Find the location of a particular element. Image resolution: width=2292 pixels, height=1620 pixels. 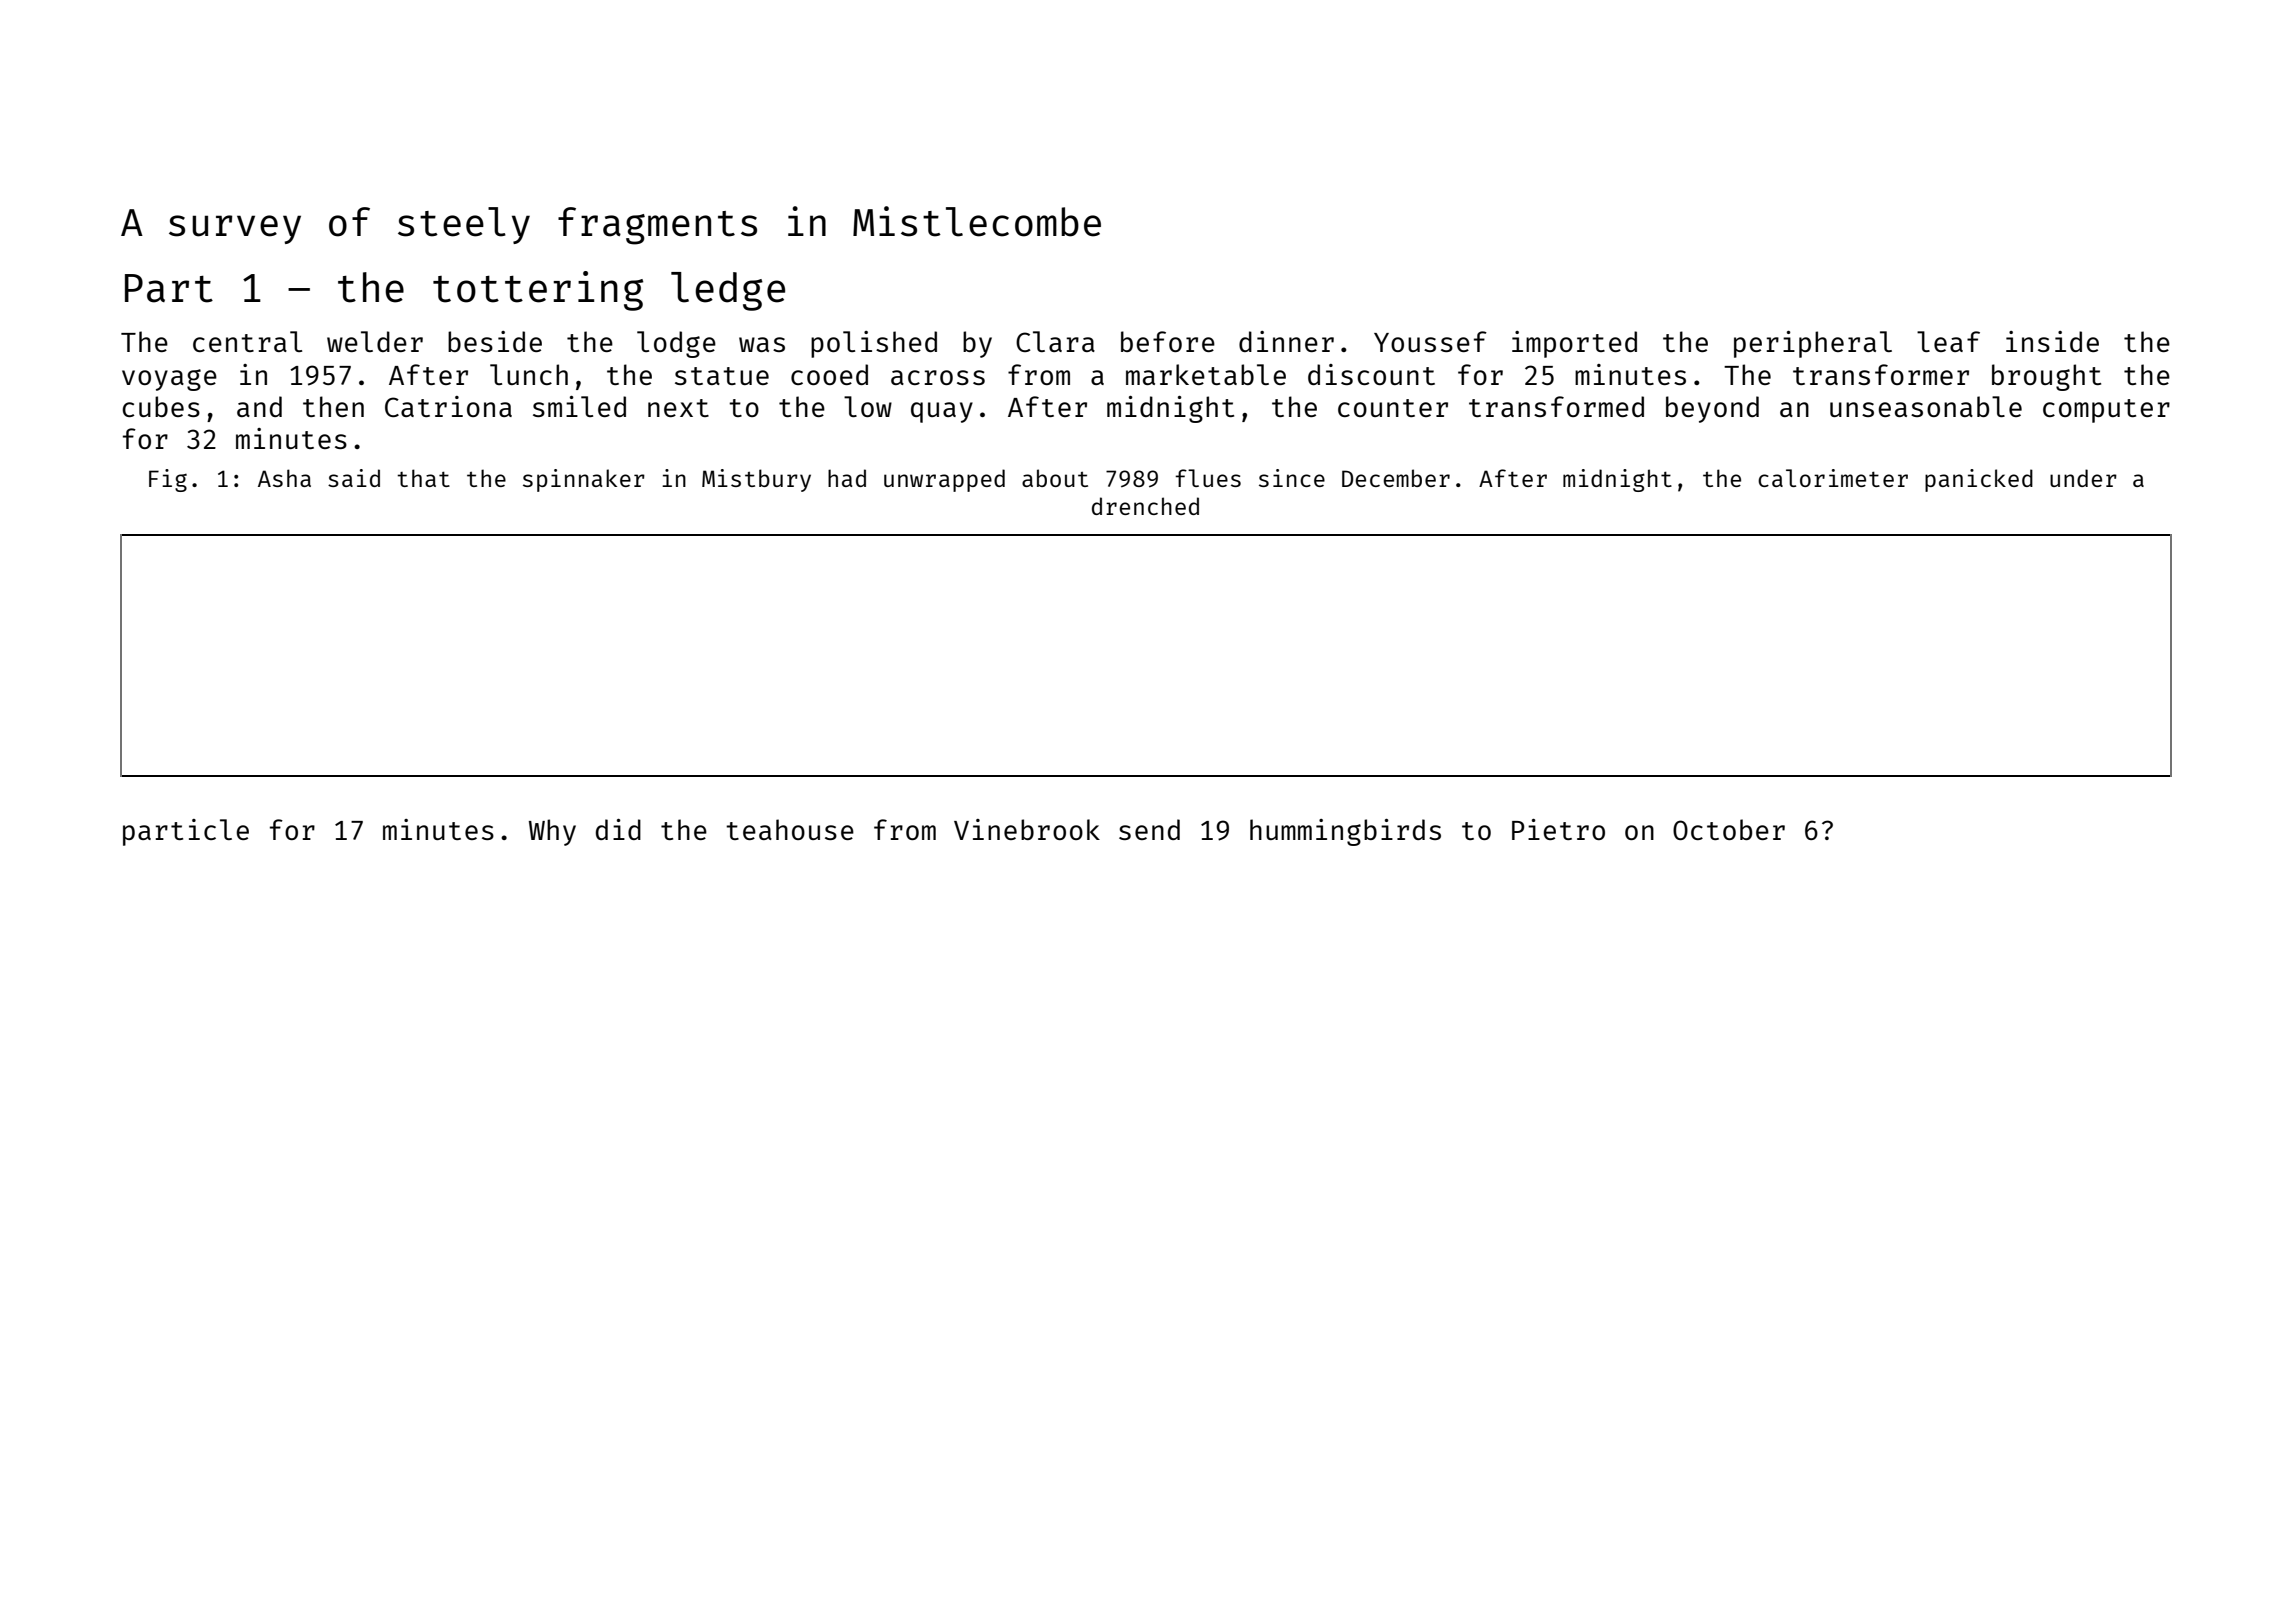

had is located at coordinates (847, 478).
